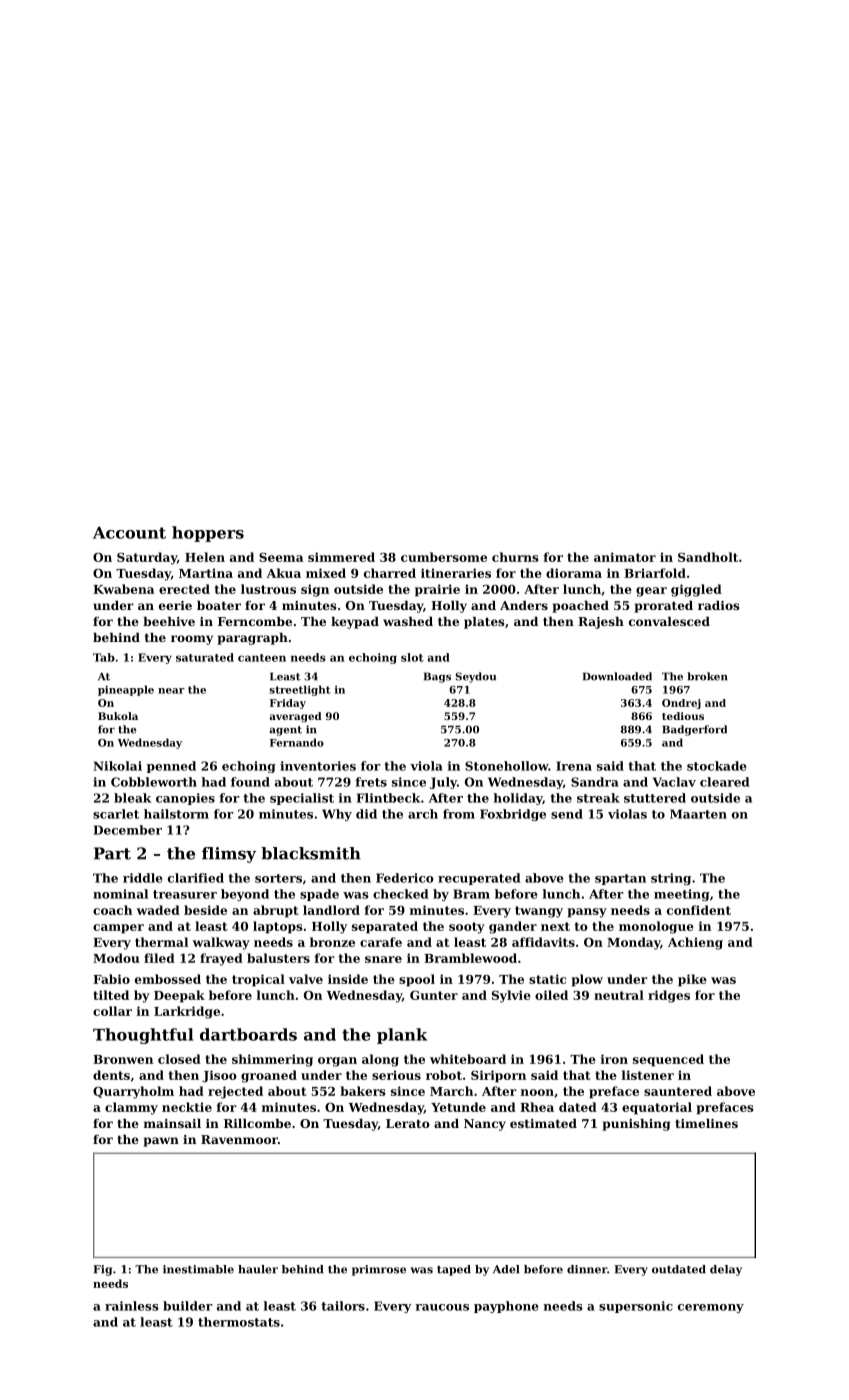 The height and width of the image is (1400, 849). Describe the element at coordinates (698, 814) in the image. I see `Maarten` at that location.
